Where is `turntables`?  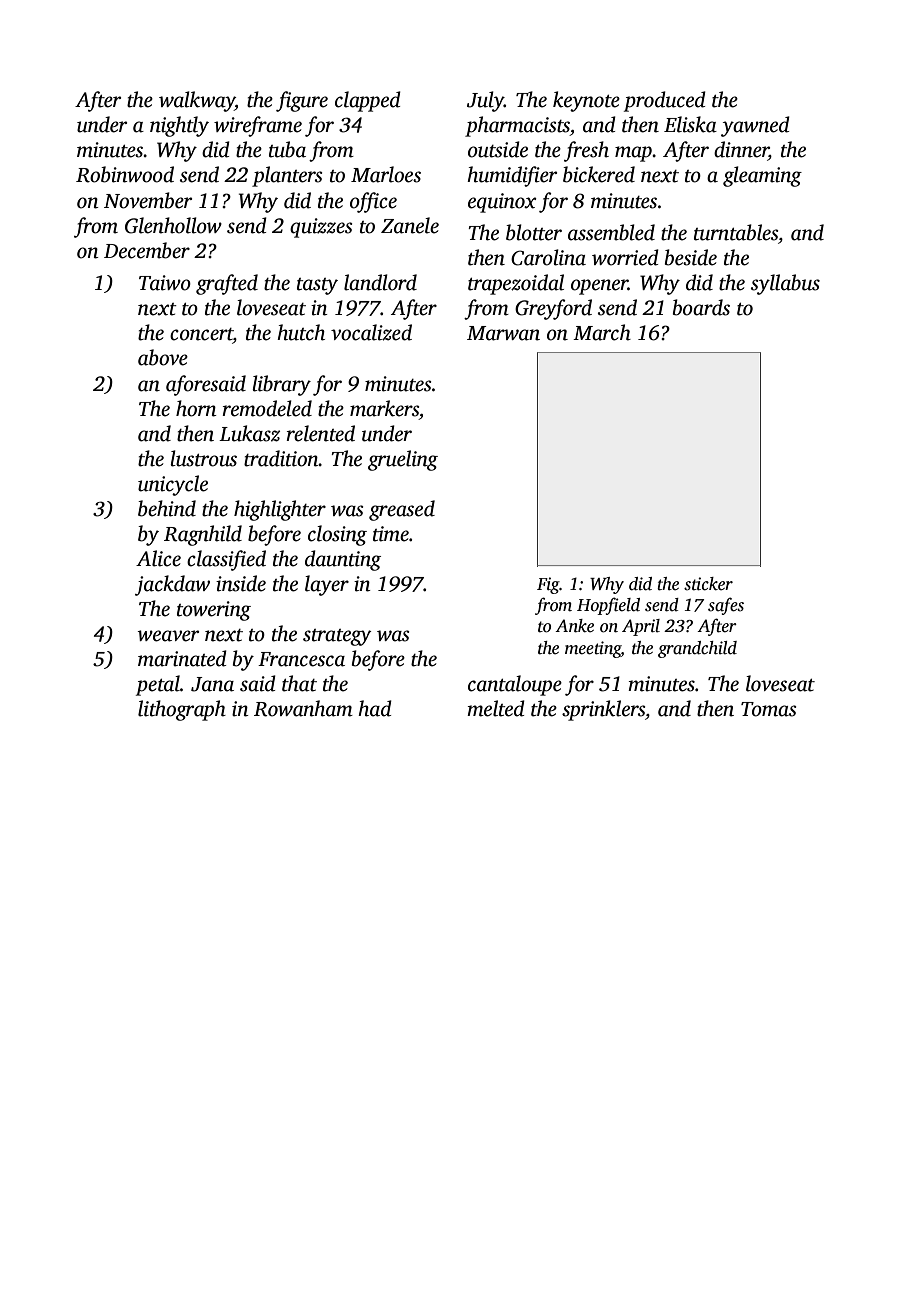 turntables is located at coordinates (736, 232).
